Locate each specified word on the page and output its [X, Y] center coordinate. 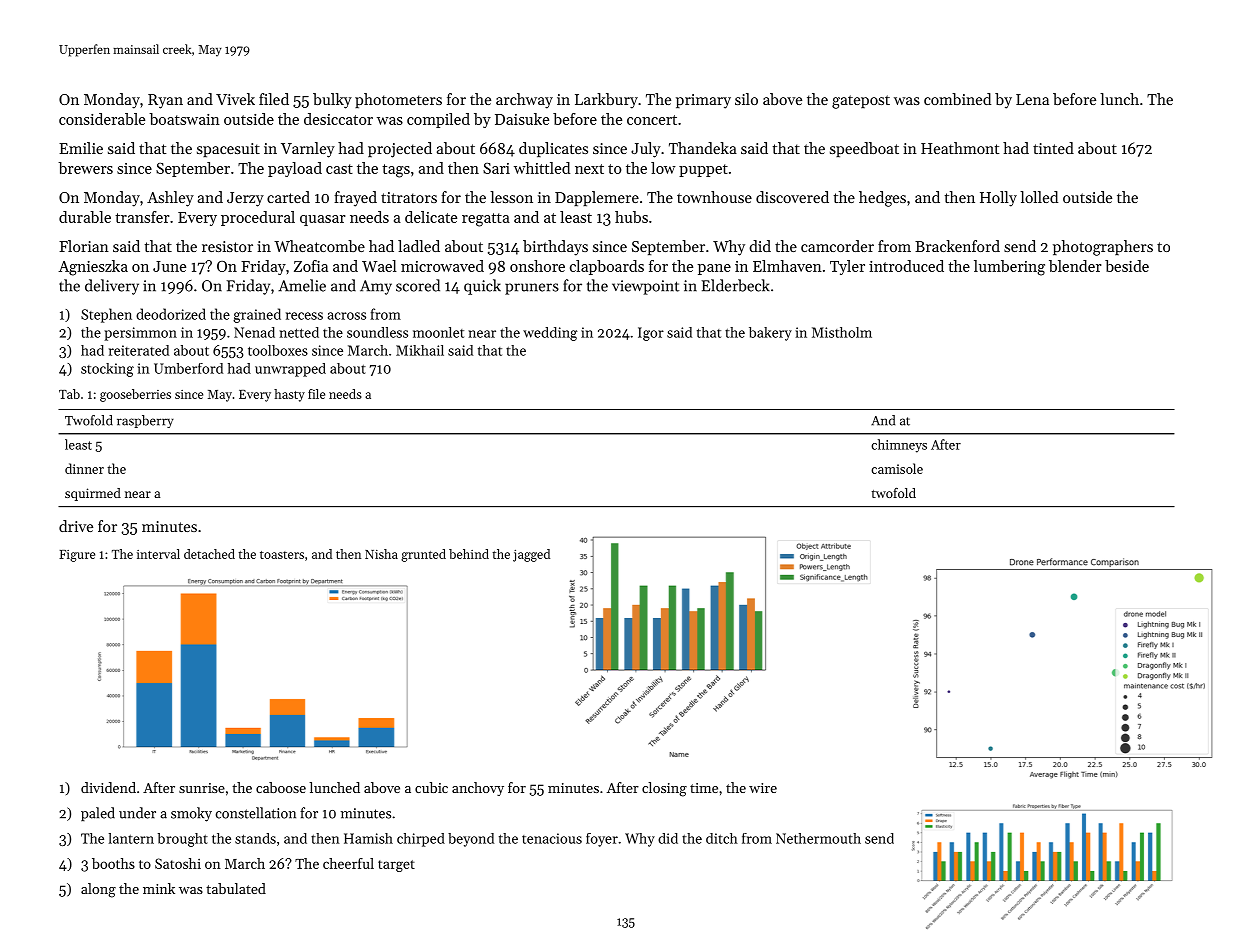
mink [159, 888]
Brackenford [957, 246]
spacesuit [228, 150]
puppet [703, 170]
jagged [531, 555]
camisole [897, 468]
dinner [84, 468]
